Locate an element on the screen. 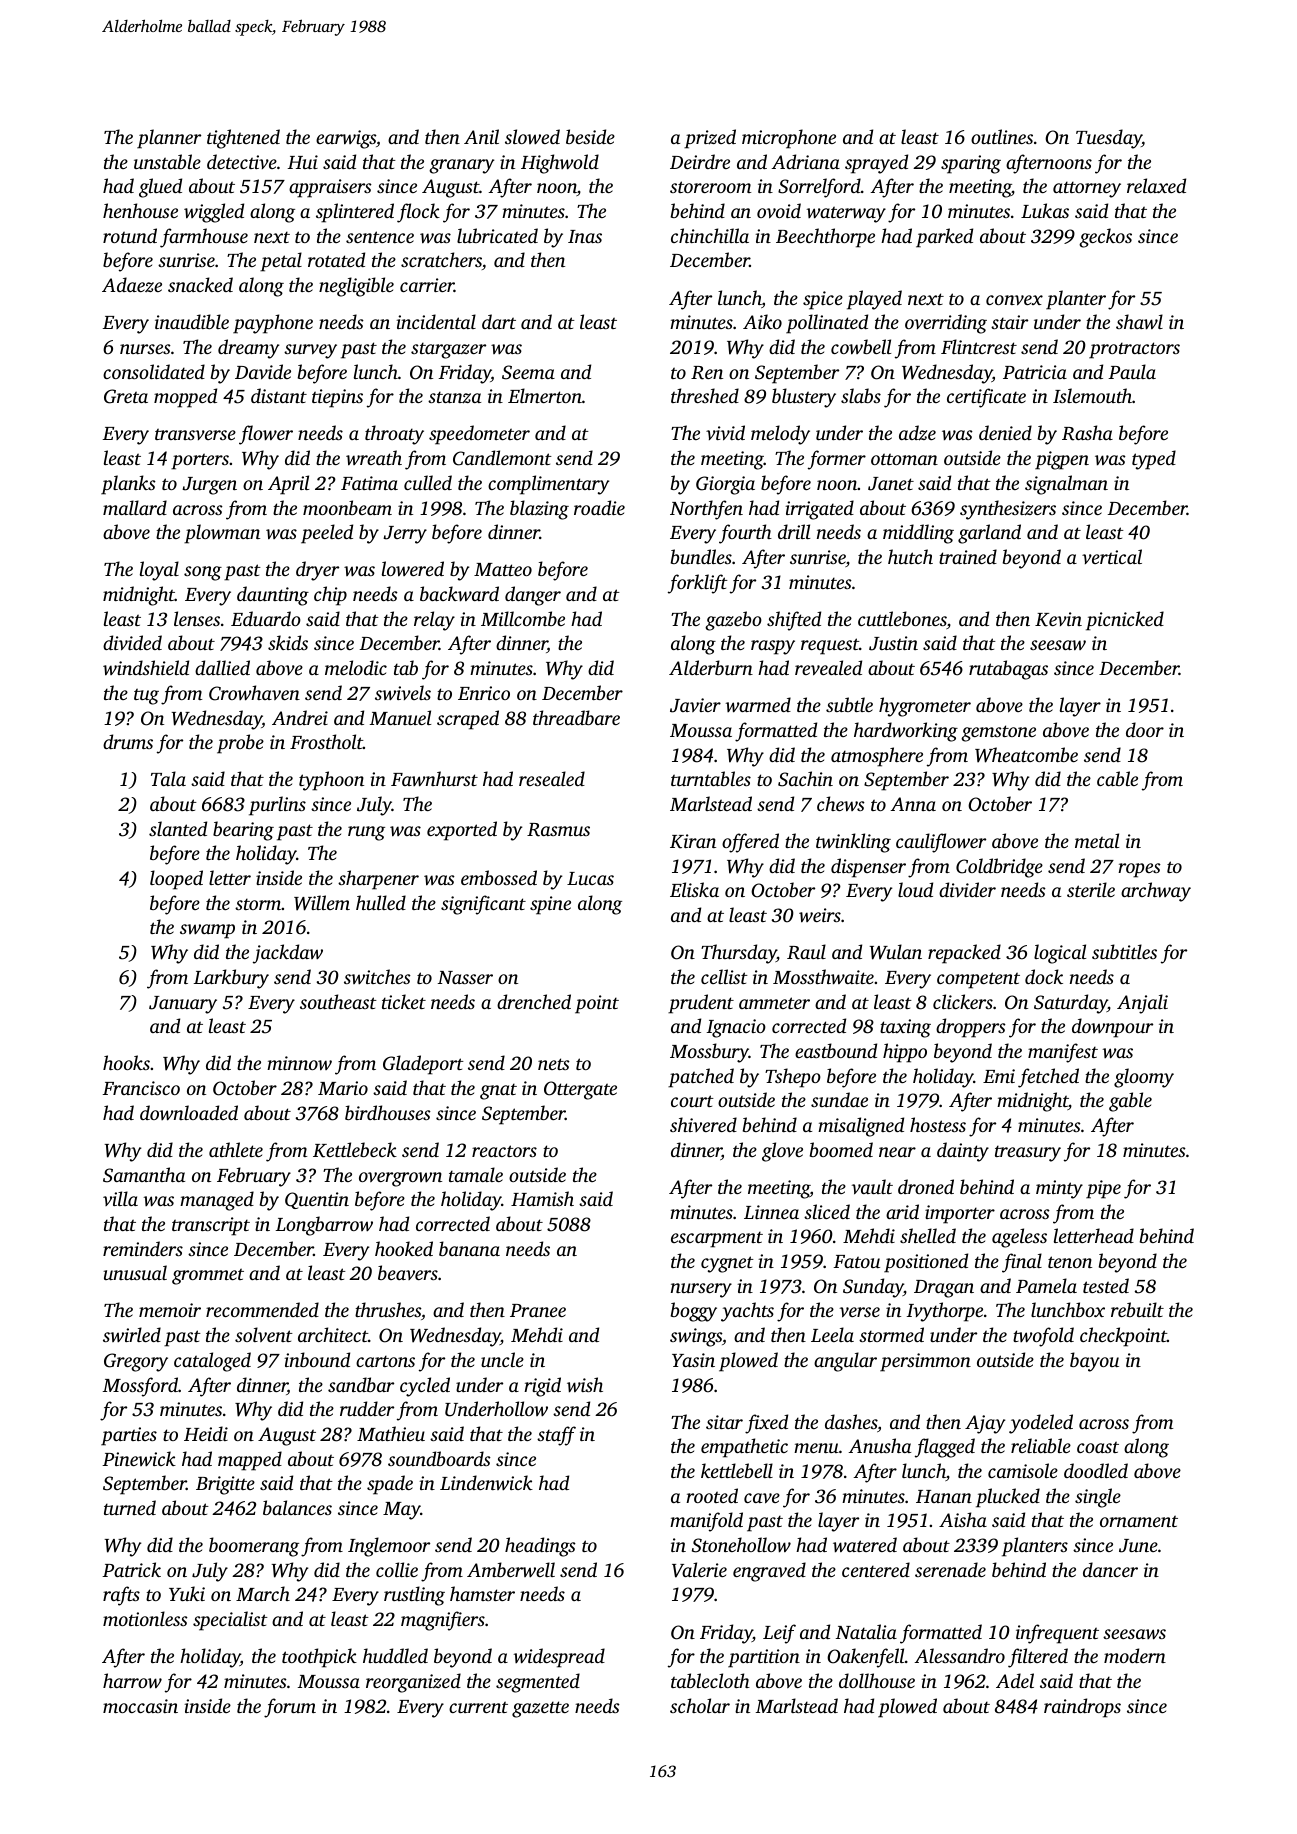 The image size is (1297, 1834). Eliska is located at coordinates (694, 889).
